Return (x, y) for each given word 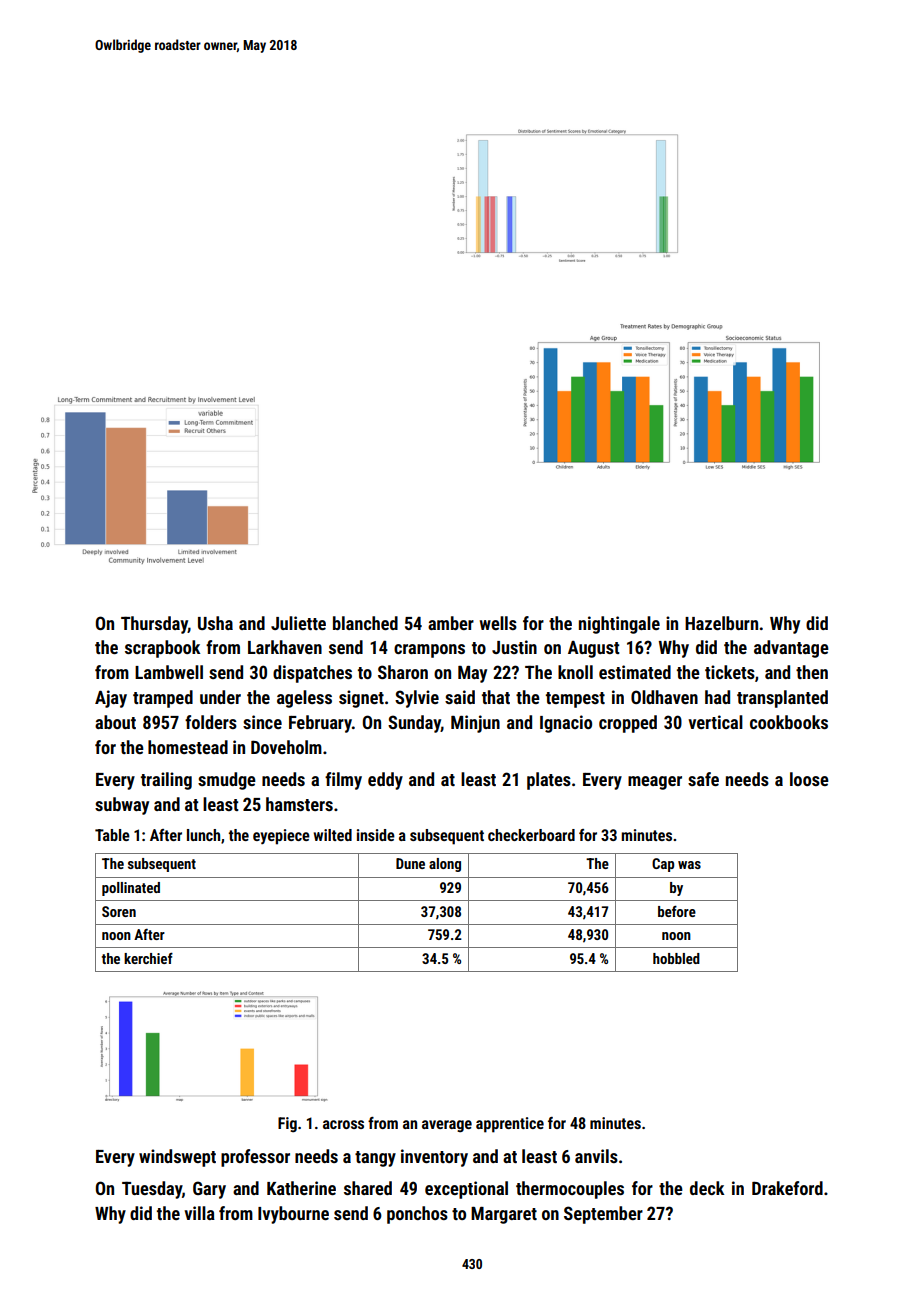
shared (368, 1188)
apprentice (510, 1125)
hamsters (299, 804)
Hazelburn (721, 623)
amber (451, 623)
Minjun (475, 724)
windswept (177, 1158)
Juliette (298, 623)
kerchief (148, 958)
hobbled (676, 958)
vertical (715, 722)
